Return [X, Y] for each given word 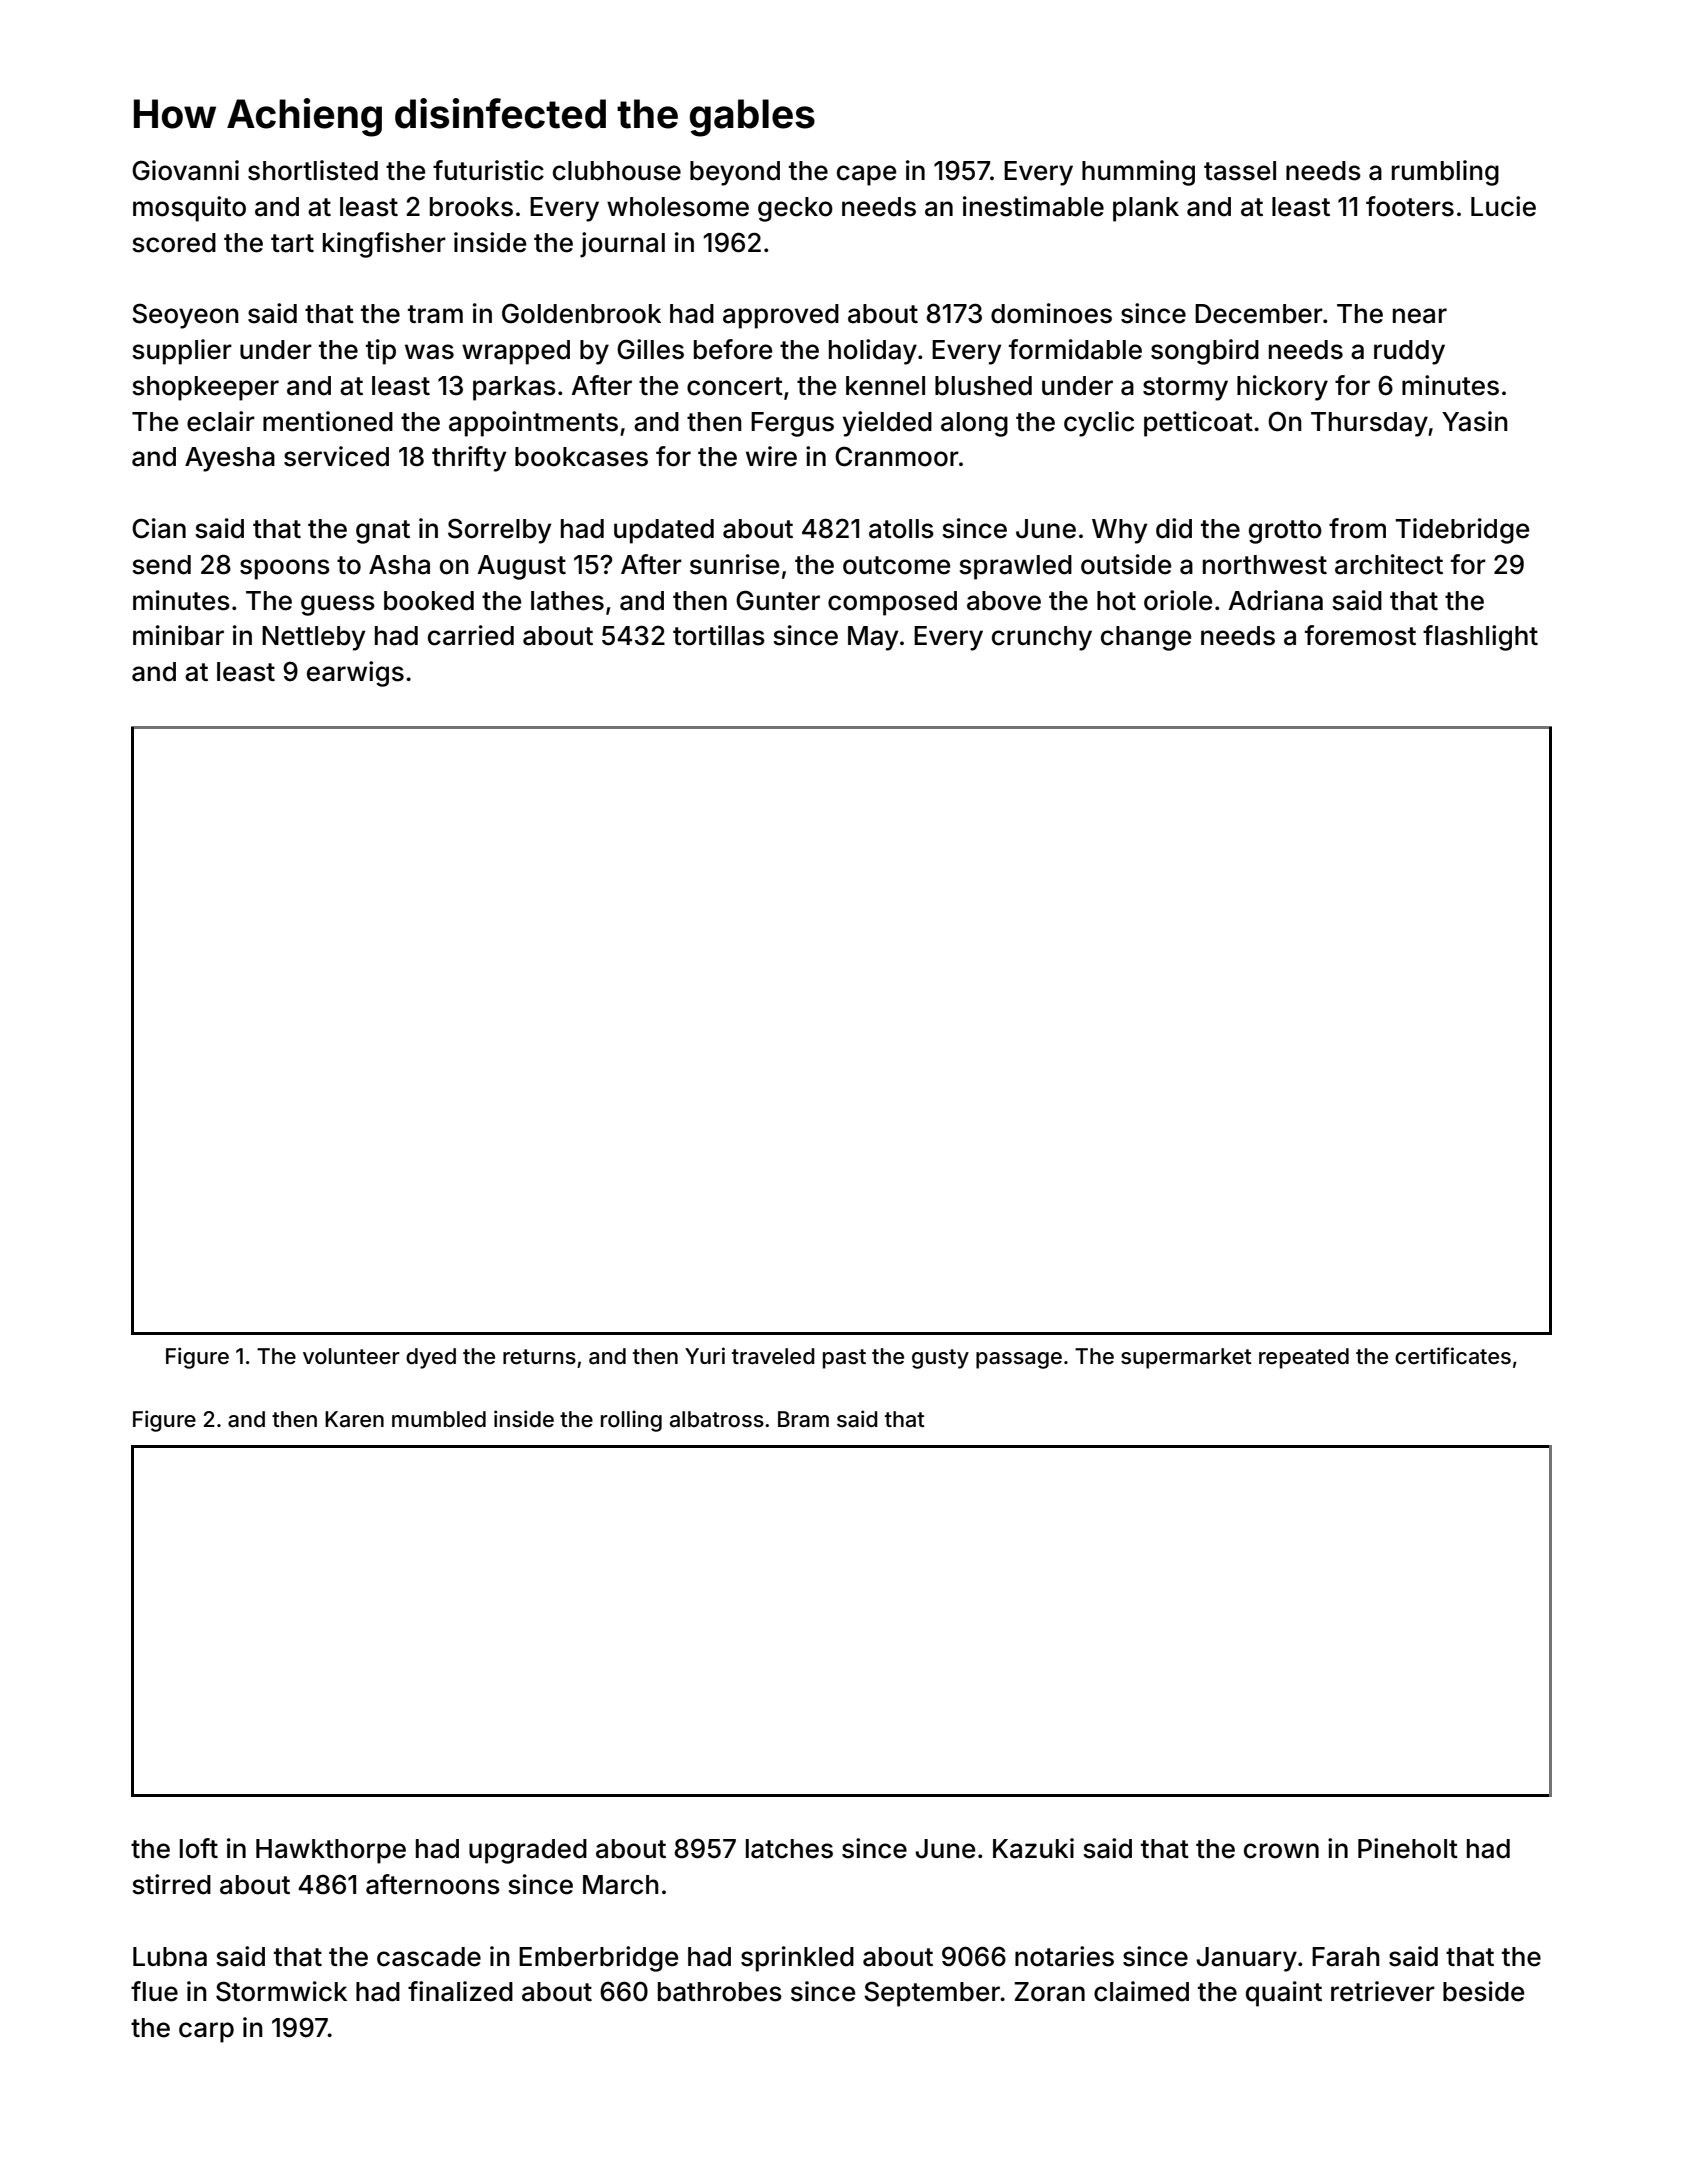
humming [1138, 173]
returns [539, 1357]
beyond [735, 173]
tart [292, 243]
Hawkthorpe [331, 1851]
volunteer [351, 1356]
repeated [1304, 1358]
